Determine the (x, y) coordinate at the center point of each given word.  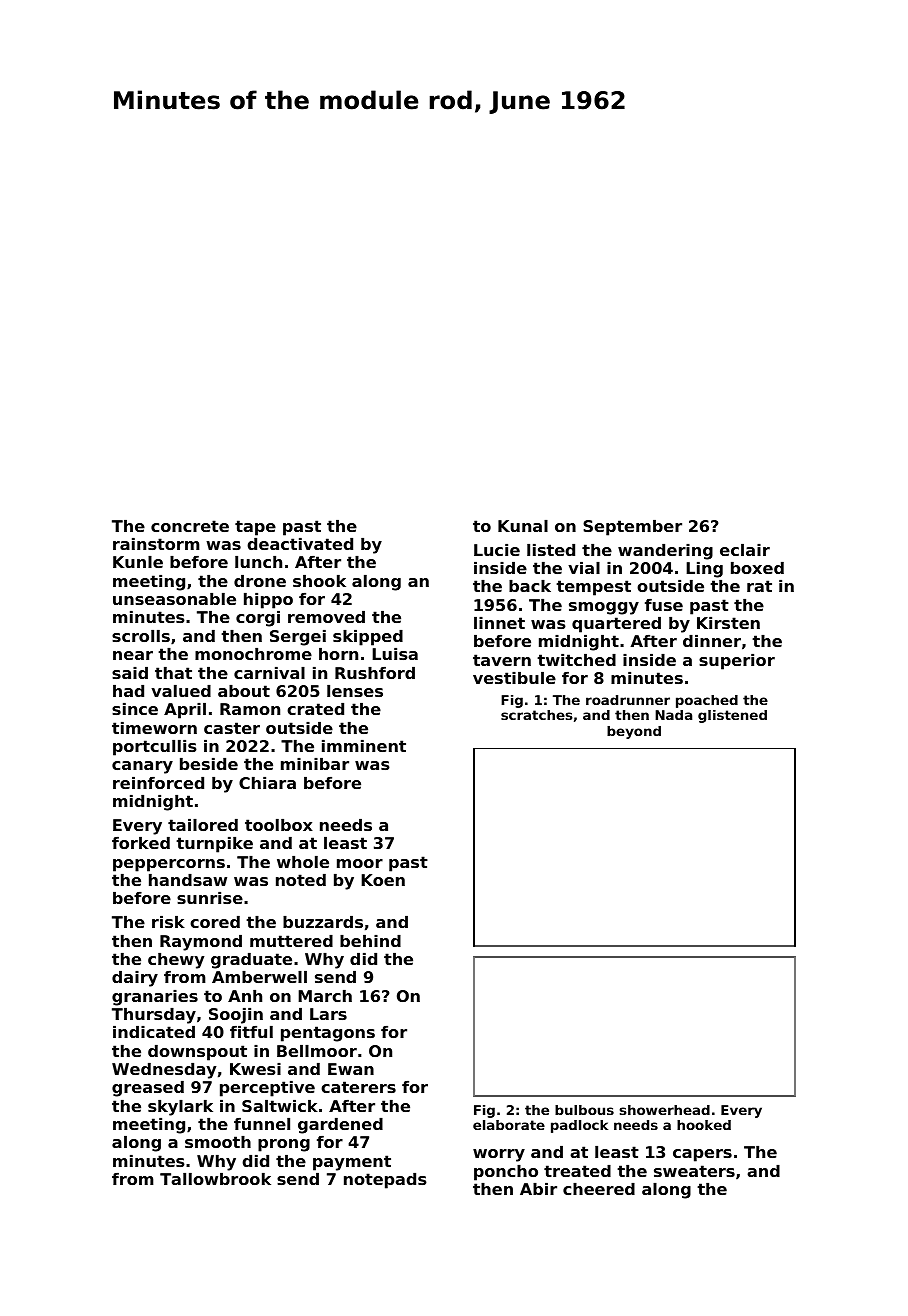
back (530, 586)
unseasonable (174, 599)
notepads (385, 1181)
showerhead (665, 1110)
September (632, 528)
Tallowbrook (215, 1179)
